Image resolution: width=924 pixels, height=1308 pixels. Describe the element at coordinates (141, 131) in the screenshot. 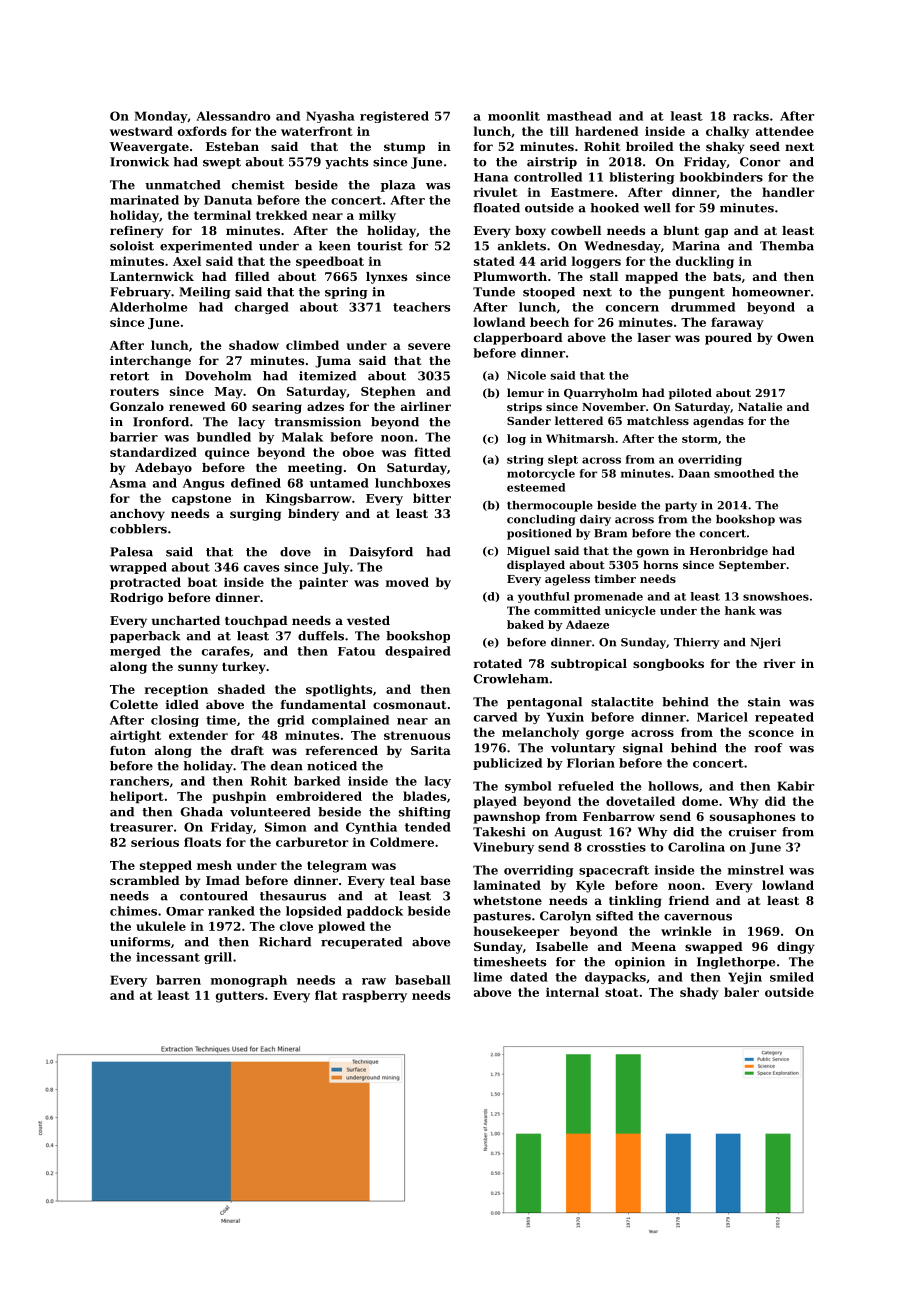

I see `westward` at that location.
